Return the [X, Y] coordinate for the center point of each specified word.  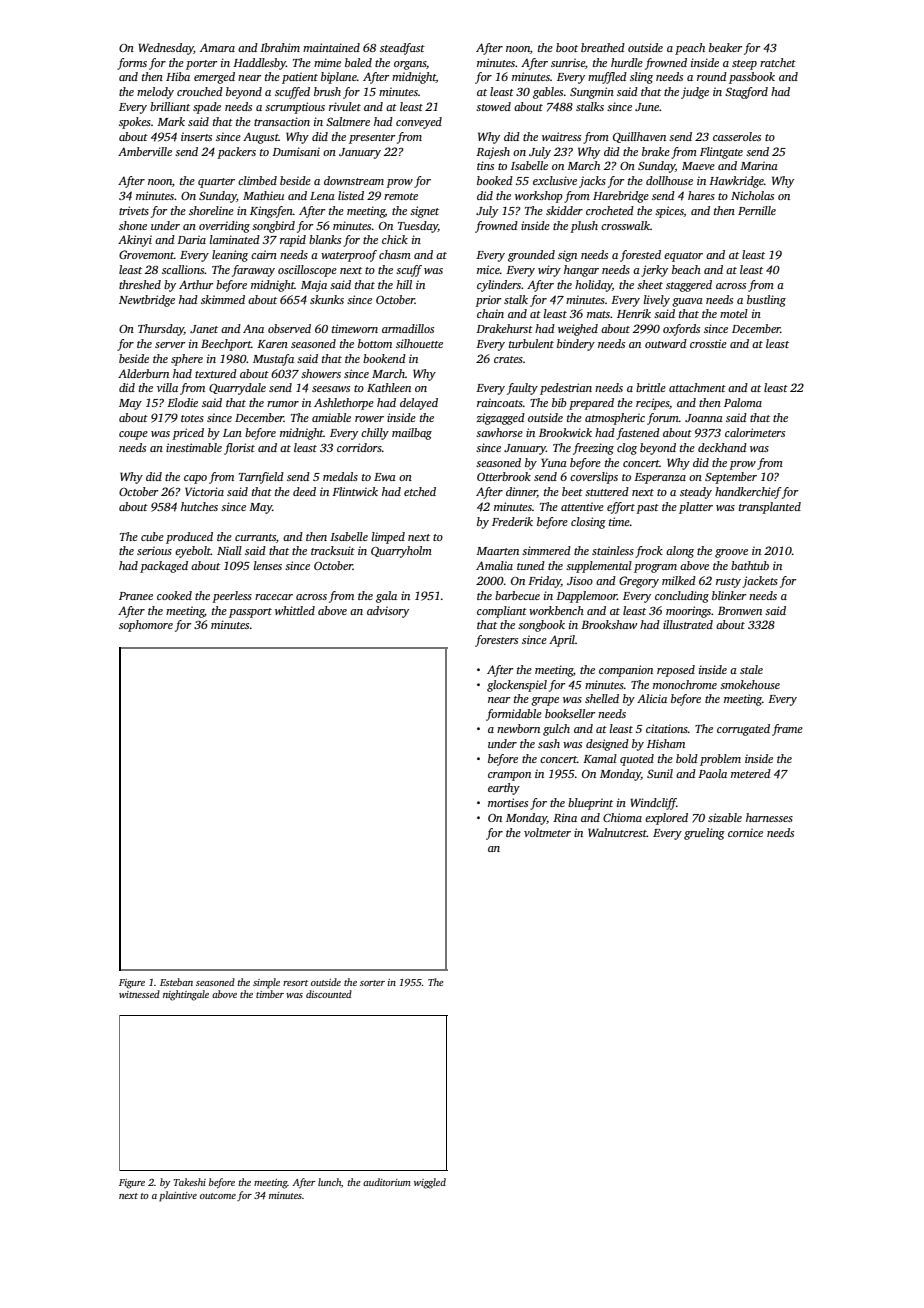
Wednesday [166, 49]
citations [667, 728]
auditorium [387, 1182]
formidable [514, 715]
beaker [725, 47]
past [647, 509]
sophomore [146, 626]
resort [295, 983]
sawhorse [499, 432]
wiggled [430, 1183]
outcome [218, 1196]
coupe [133, 435]
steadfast [402, 49]
